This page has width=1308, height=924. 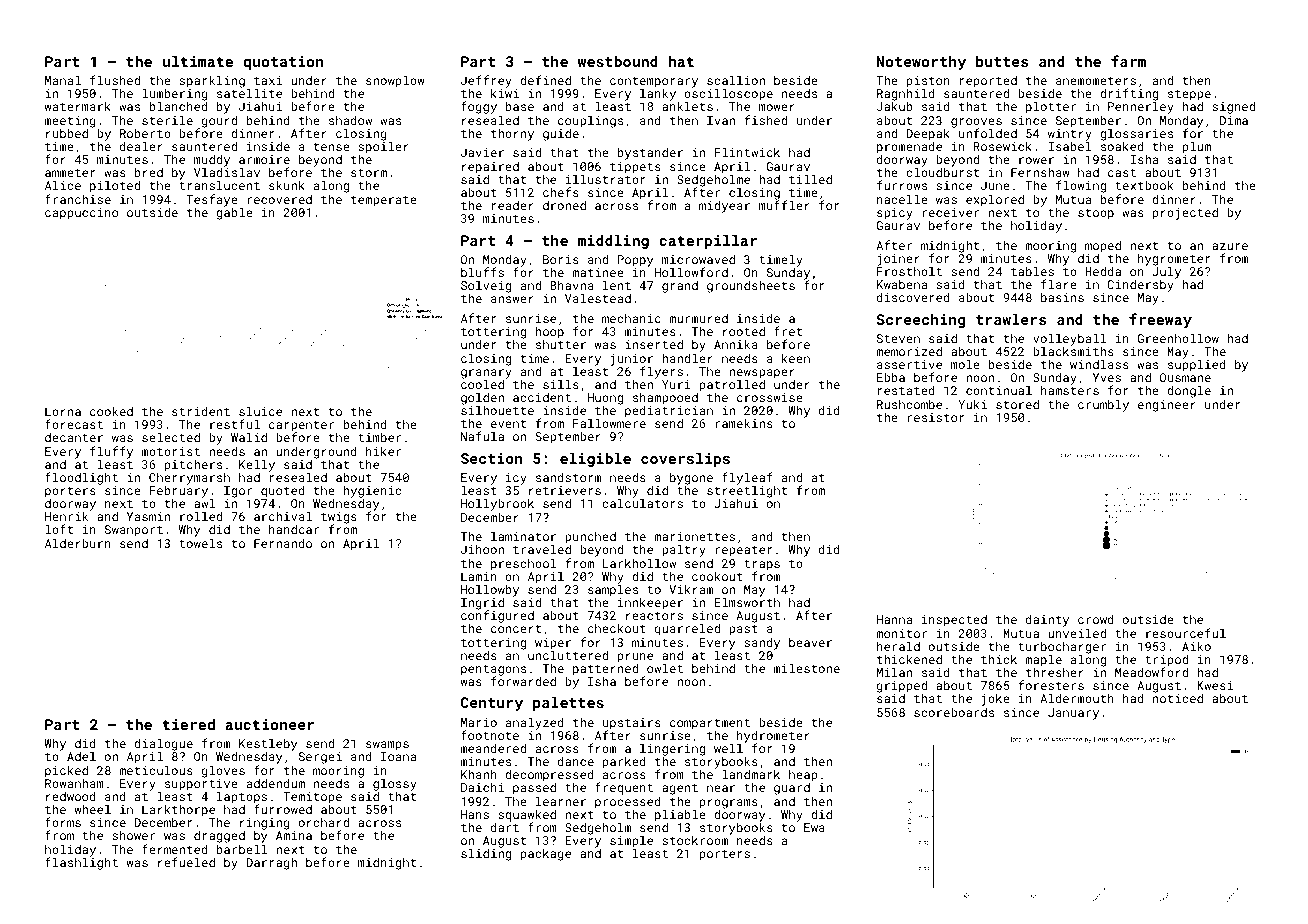 I want to click on watermark, so click(x=78, y=106).
